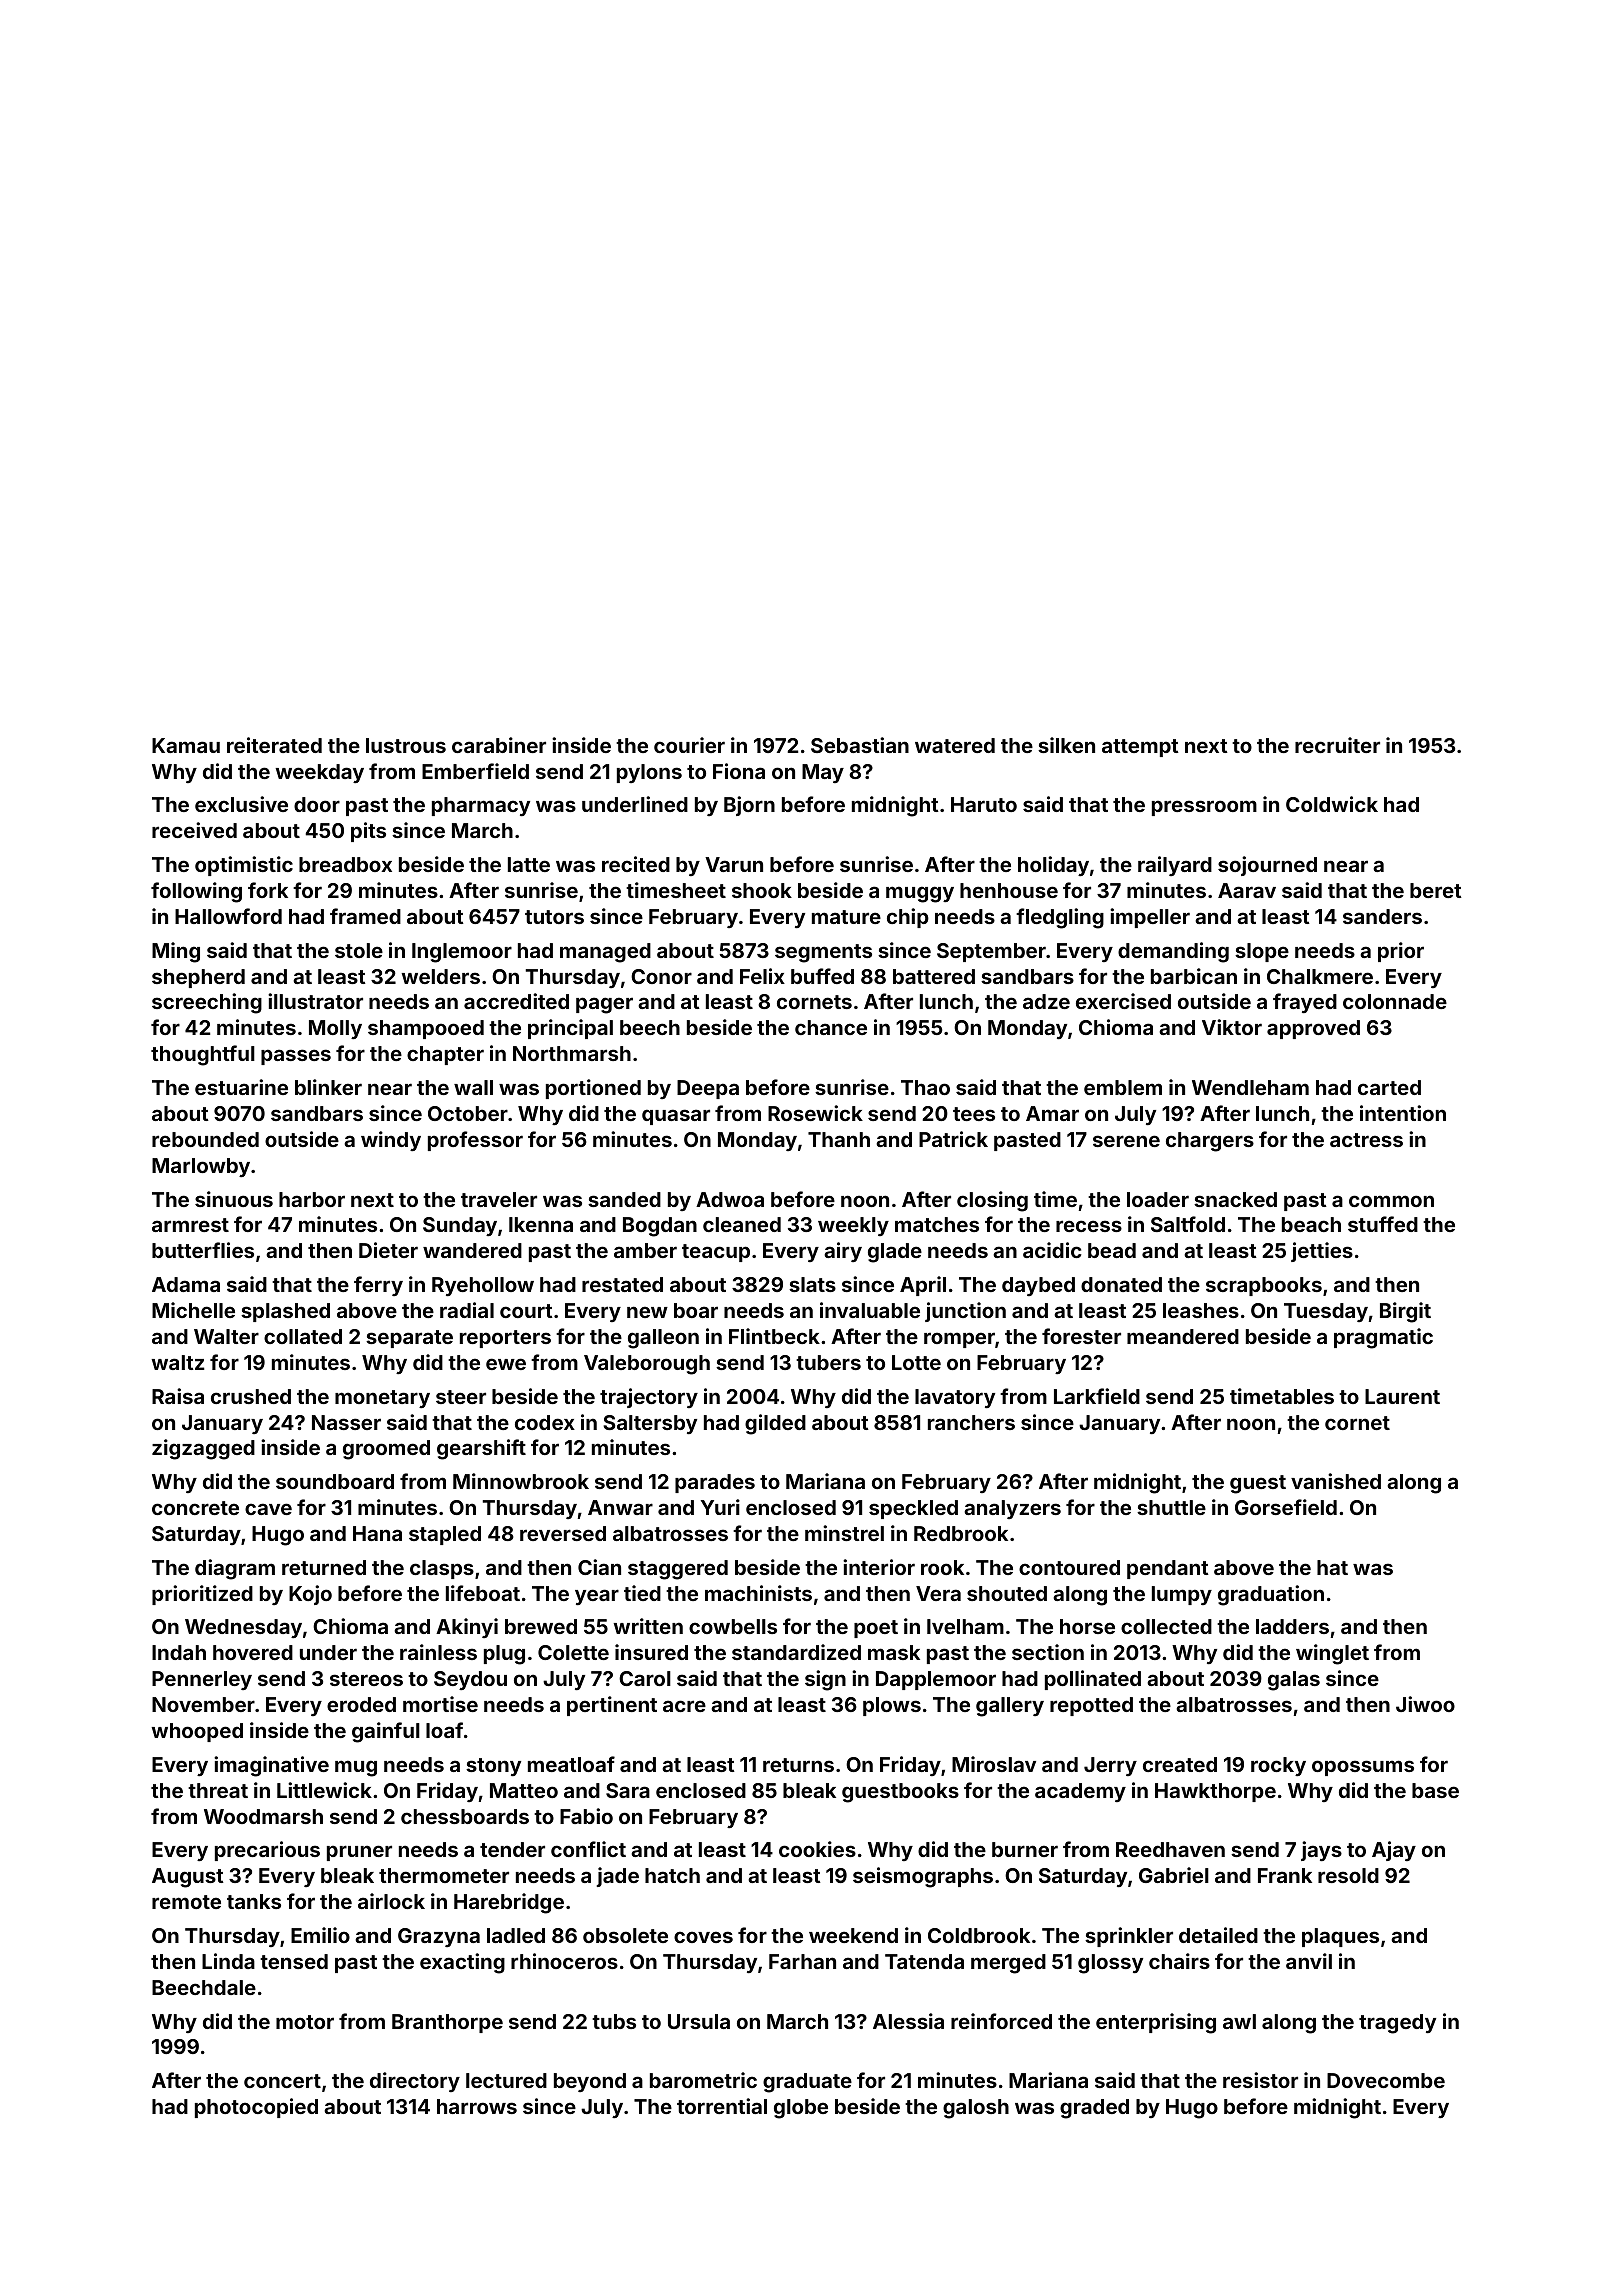  What do you see at coordinates (934, 976) in the screenshot?
I see `battered` at bounding box center [934, 976].
